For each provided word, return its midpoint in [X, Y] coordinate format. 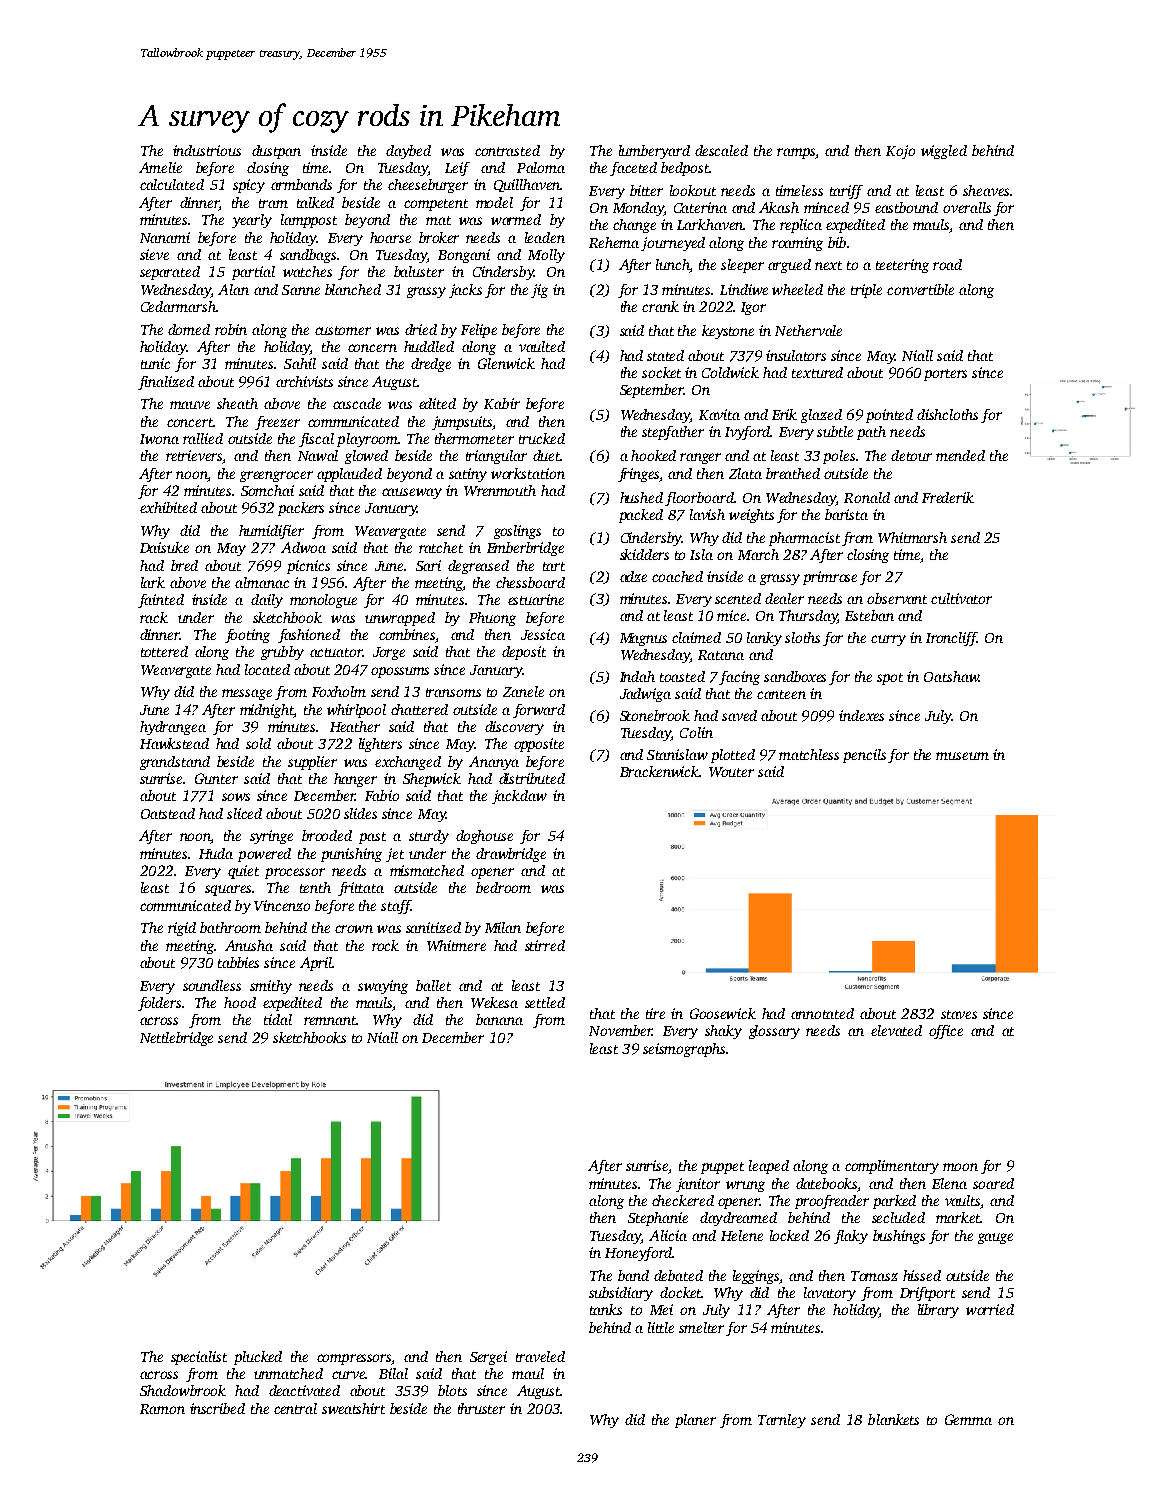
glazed [821, 416]
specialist [199, 1358]
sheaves [986, 190]
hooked [653, 455]
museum [962, 756]
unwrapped [400, 619]
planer [695, 1421]
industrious [207, 150]
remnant [330, 1020]
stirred [545, 945]
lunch [673, 266]
